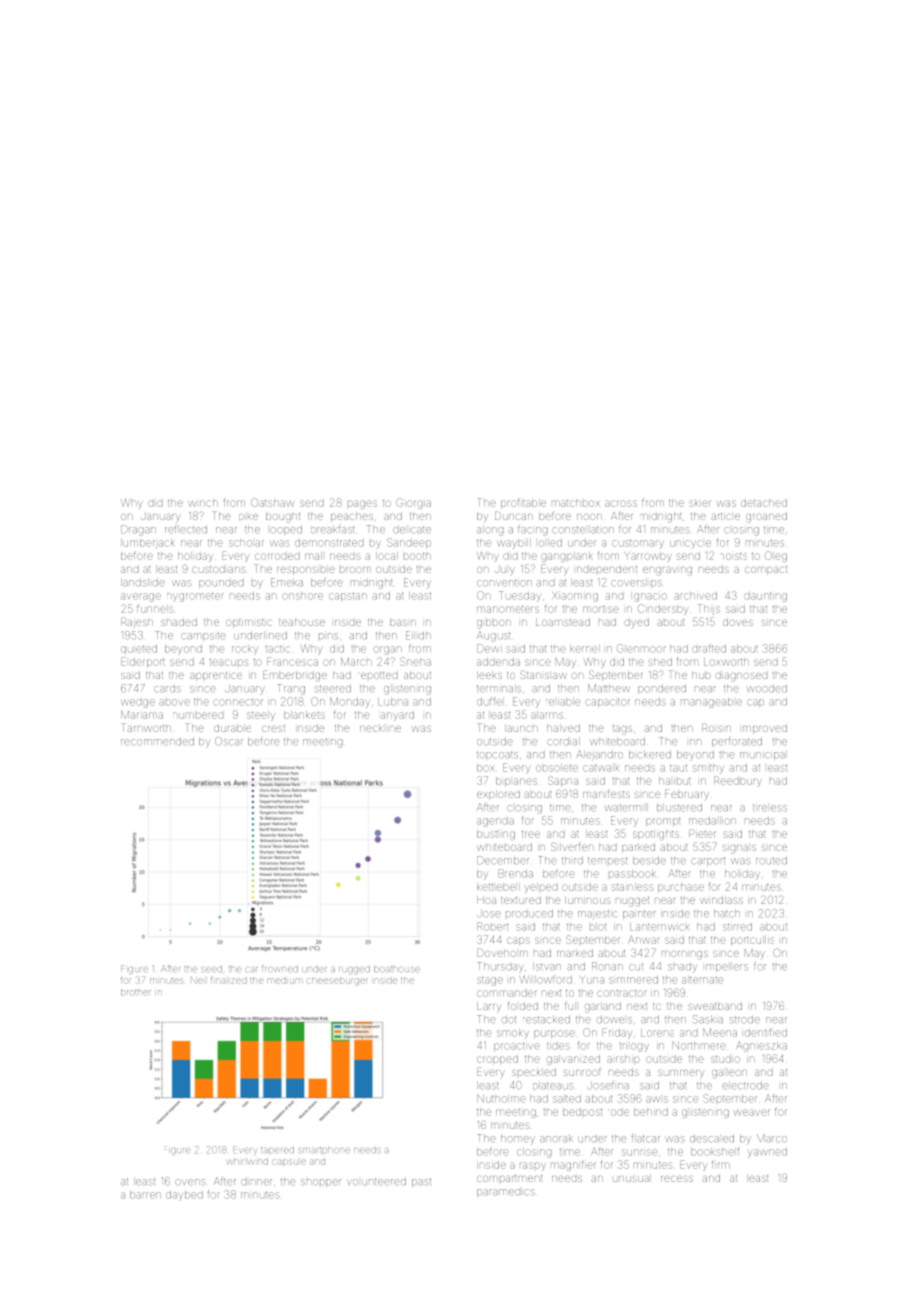 Image resolution: width=908 pixels, height=1316 pixels. Describe the element at coordinates (145, 1195) in the document. I see `barren` at that location.
